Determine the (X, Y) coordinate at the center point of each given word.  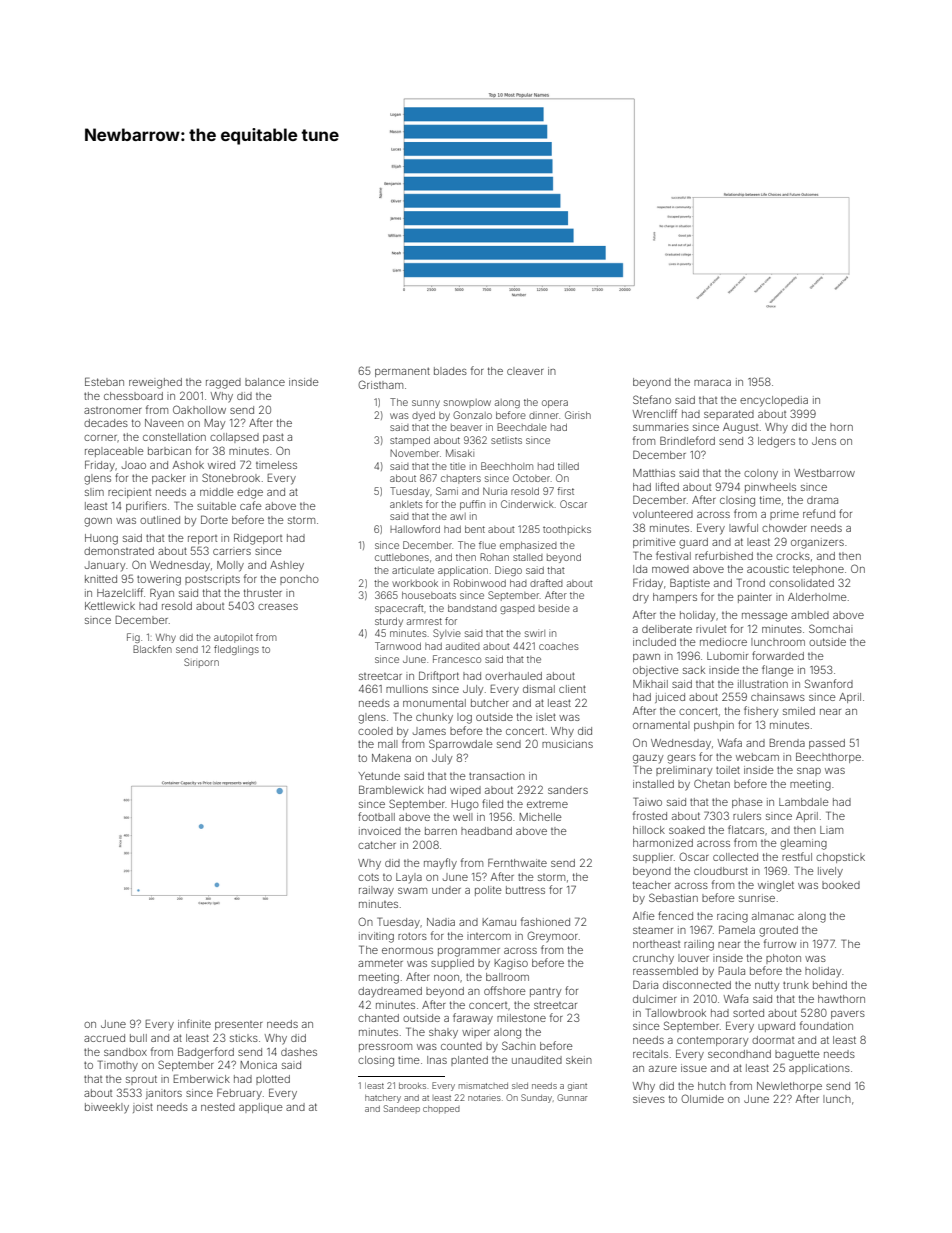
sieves (649, 1099)
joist (143, 1108)
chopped (441, 1110)
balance (265, 382)
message (765, 617)
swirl (535, 633)
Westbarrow (824, 473)
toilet (728, 770)
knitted (101, 579)
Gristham (380, 384)
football (376, 816)
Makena (391, 758)
